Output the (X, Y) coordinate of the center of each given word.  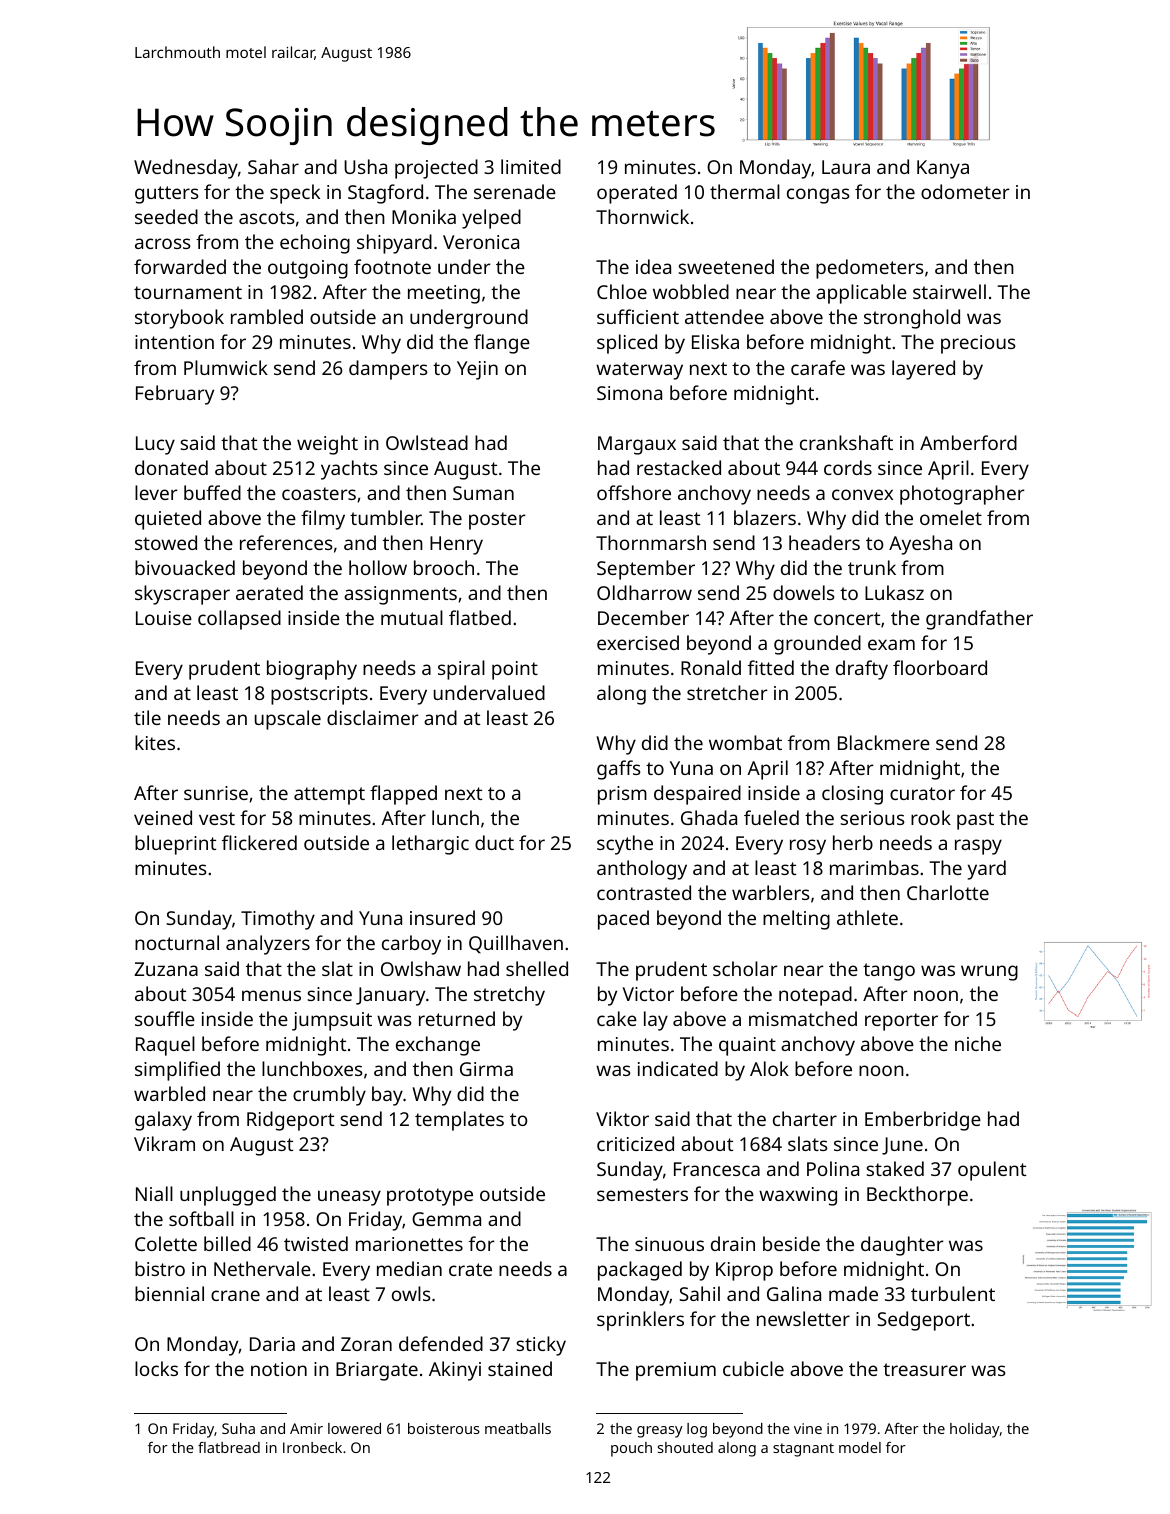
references (286, 542)
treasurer (924, 1369)
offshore (634, 492)
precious (978, 344)
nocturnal (177, 942)
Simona (629, 393)
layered (923, 370)
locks (156, 1368)
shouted (685, 1447)
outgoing (308, 269)
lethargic (430, 845)
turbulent (953, 1293)
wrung (989, 973)
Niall (154, 1193)
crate (470, 1269)
